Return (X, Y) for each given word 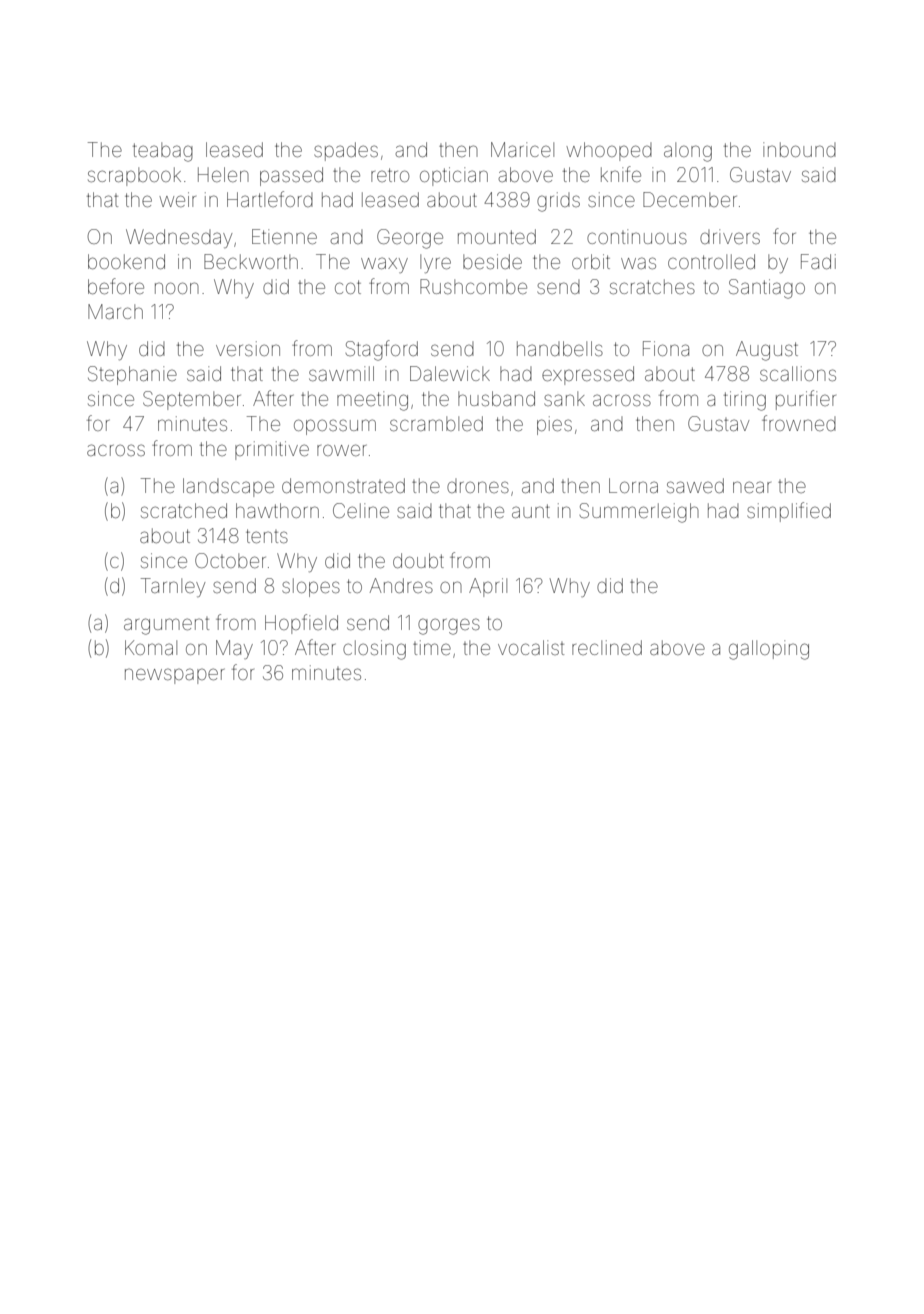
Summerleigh (639, 513)
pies (554, 425)
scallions (798, 373)
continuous (637, 236)
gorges (449, 626)
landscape (228, 487)
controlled (711, 261)
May (234, 649)
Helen (223, 174)
